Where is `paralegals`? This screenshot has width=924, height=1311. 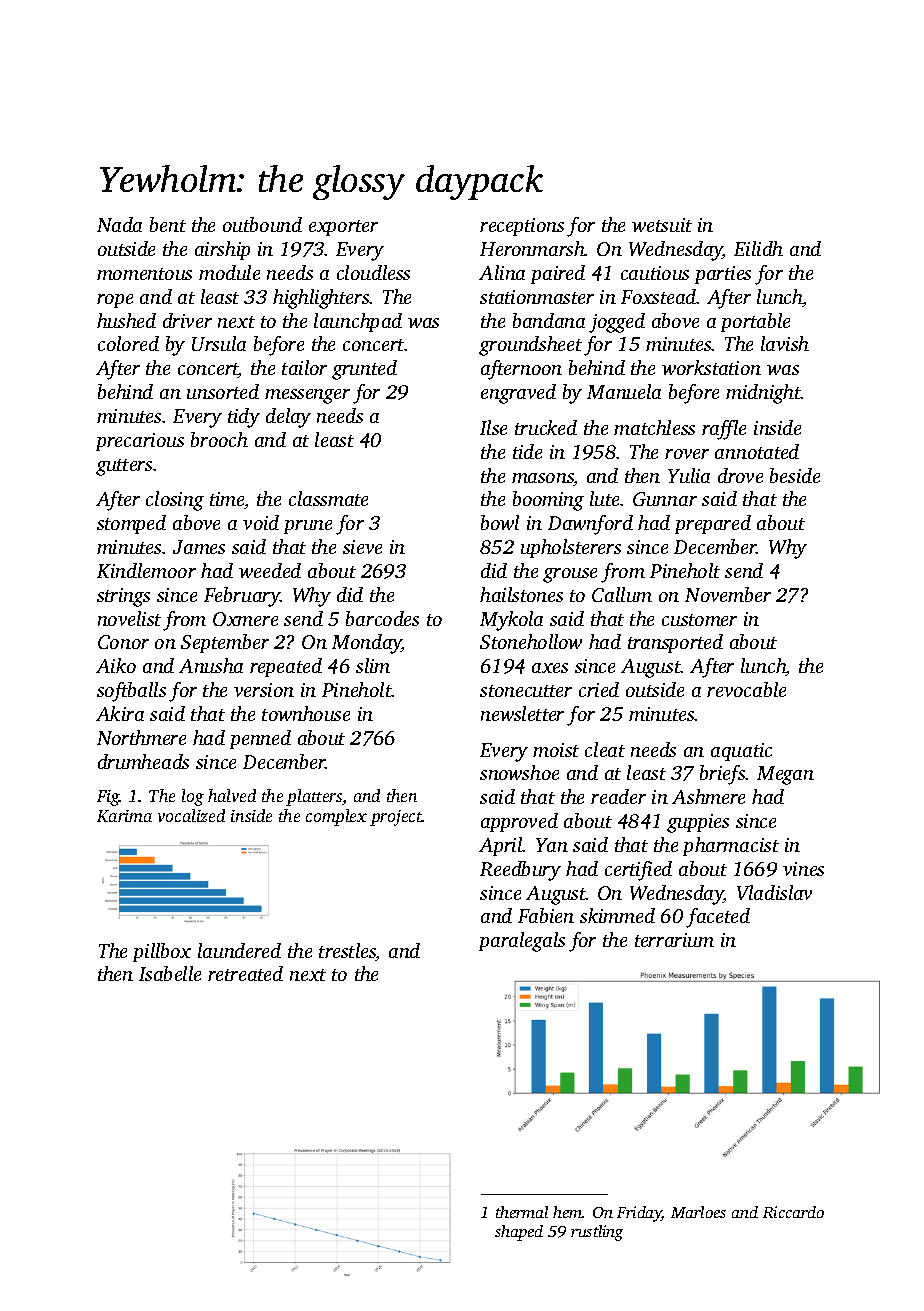
paralegals is located at coordinates (522, 942).
